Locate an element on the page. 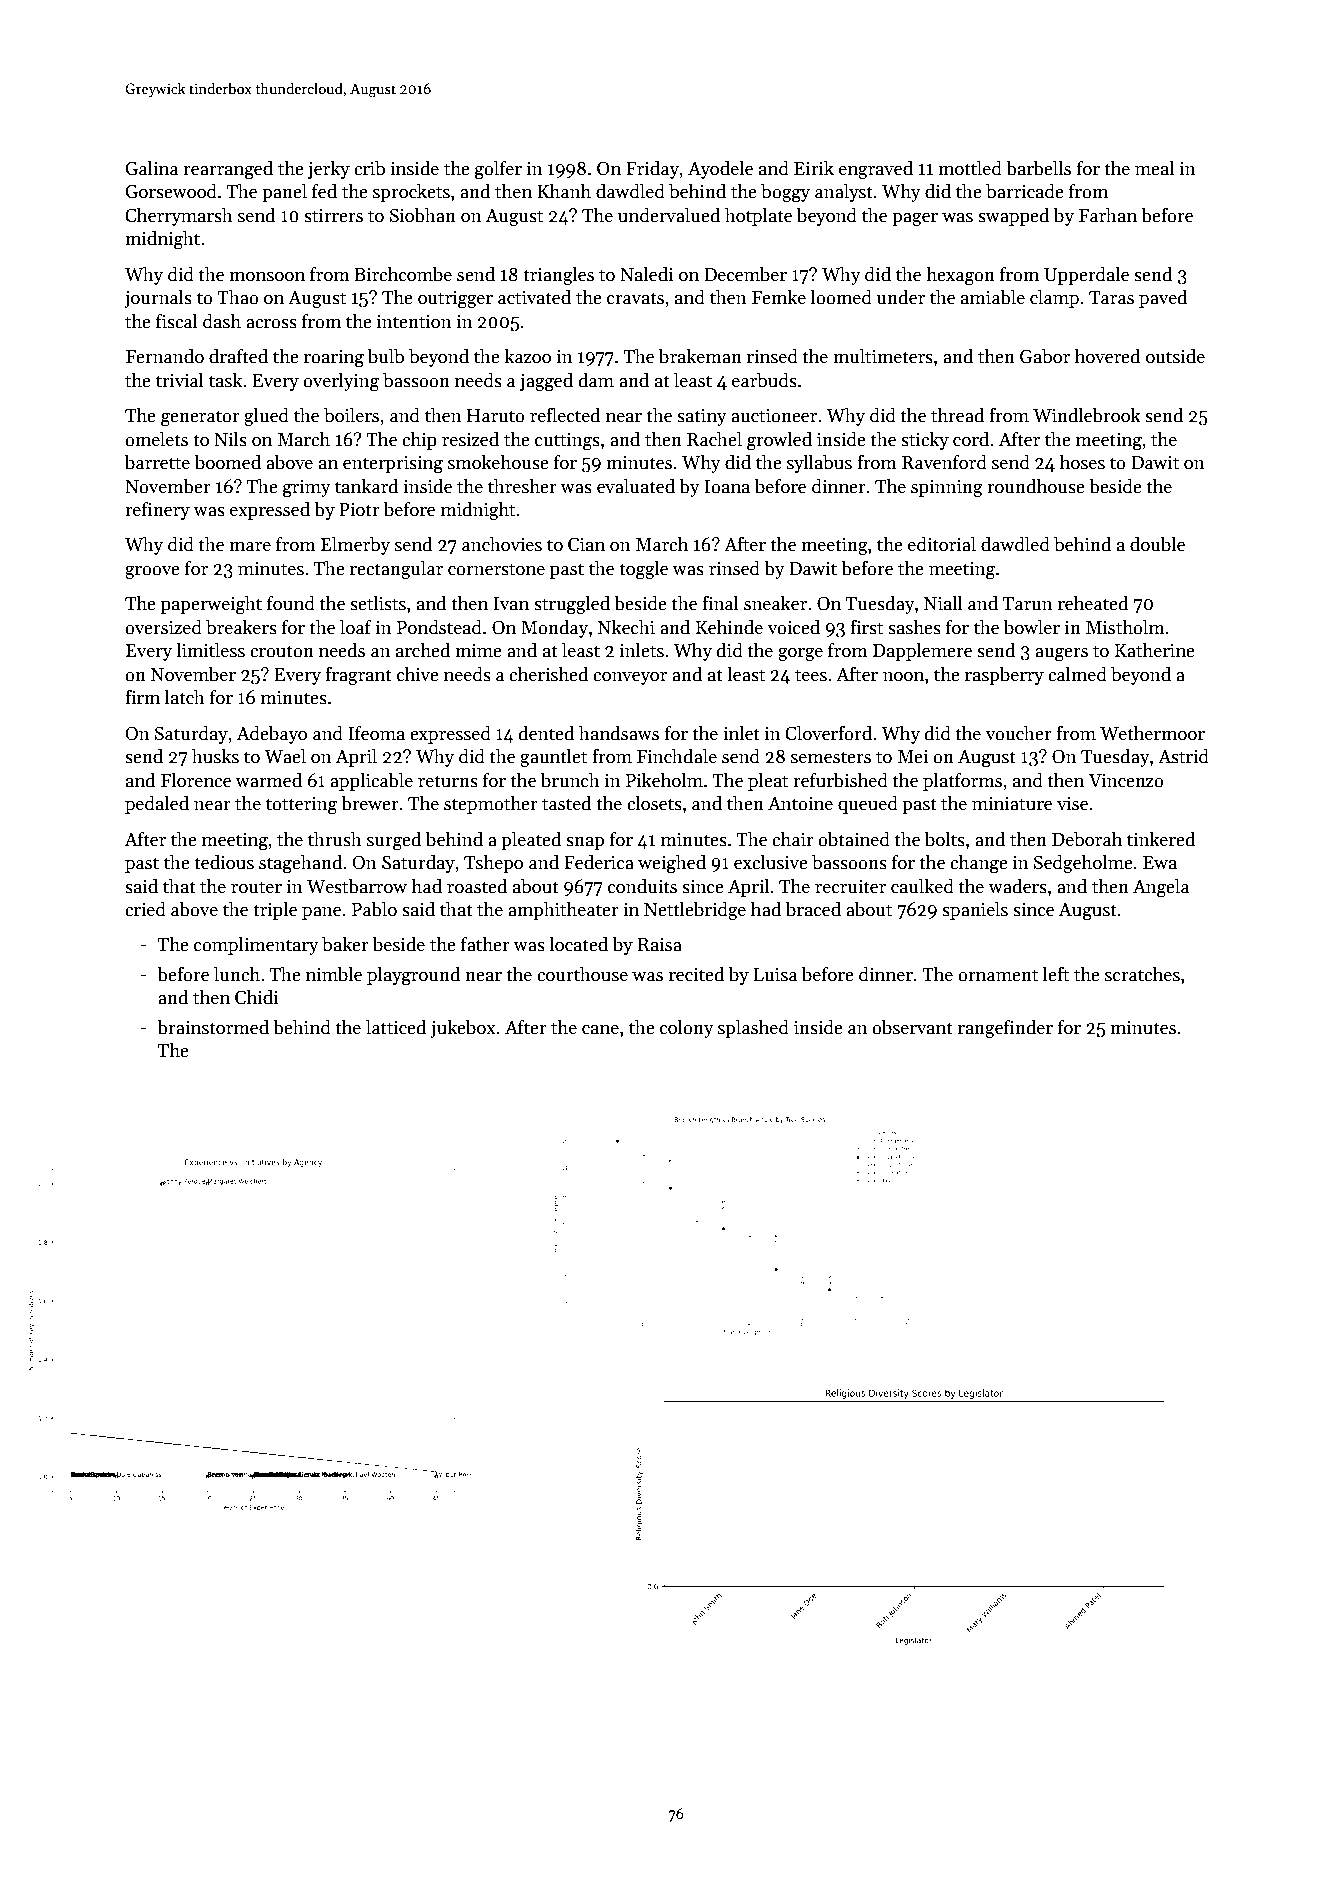 This image has width=1337, height=1891. cried is located at coordinates (145, 909).
